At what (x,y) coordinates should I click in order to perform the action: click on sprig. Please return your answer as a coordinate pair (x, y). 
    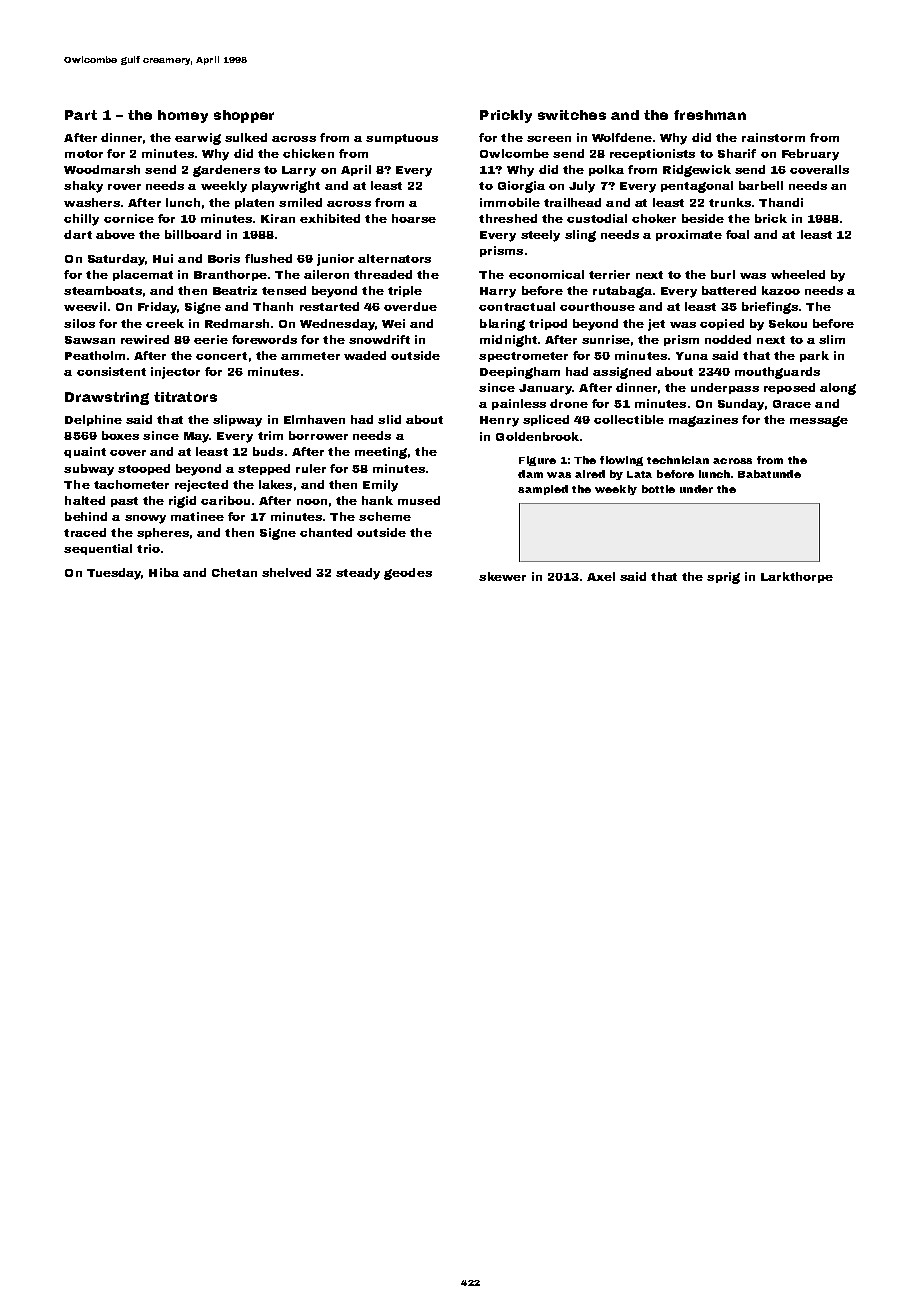
    Looking at the image, I should click on (723, 578).
